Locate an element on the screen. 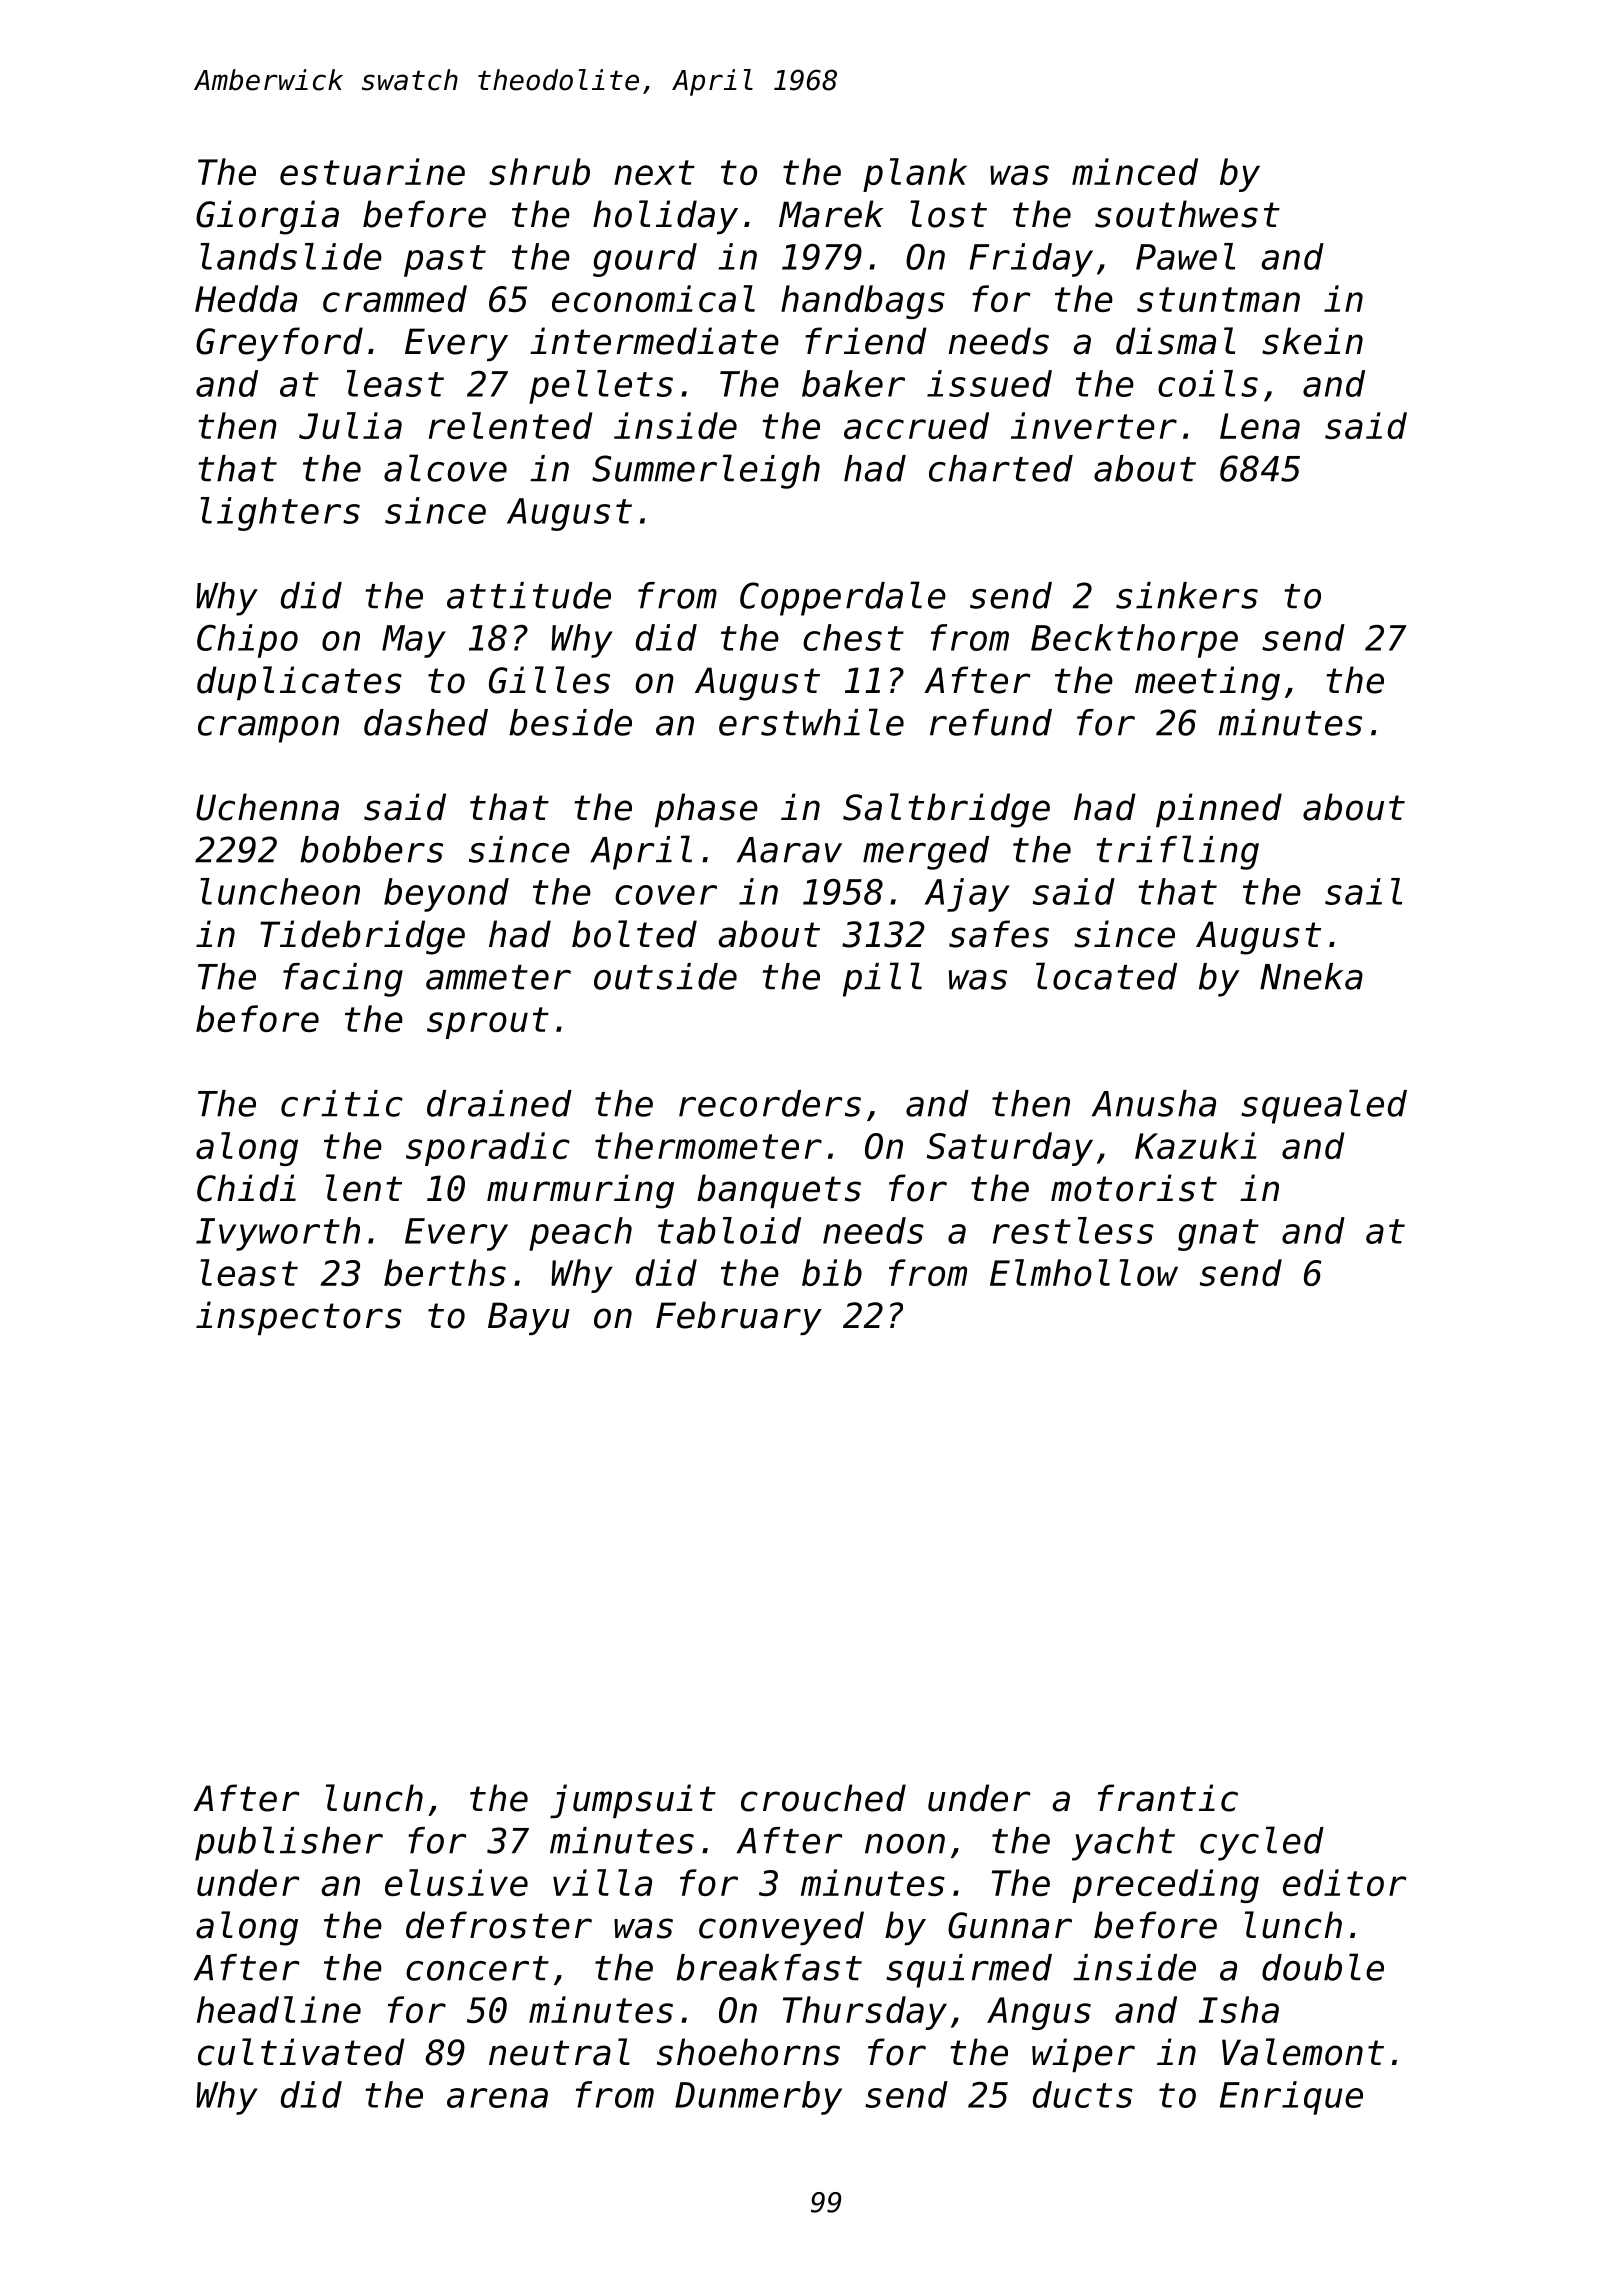  shrub is located at coordinates (539, 171).
